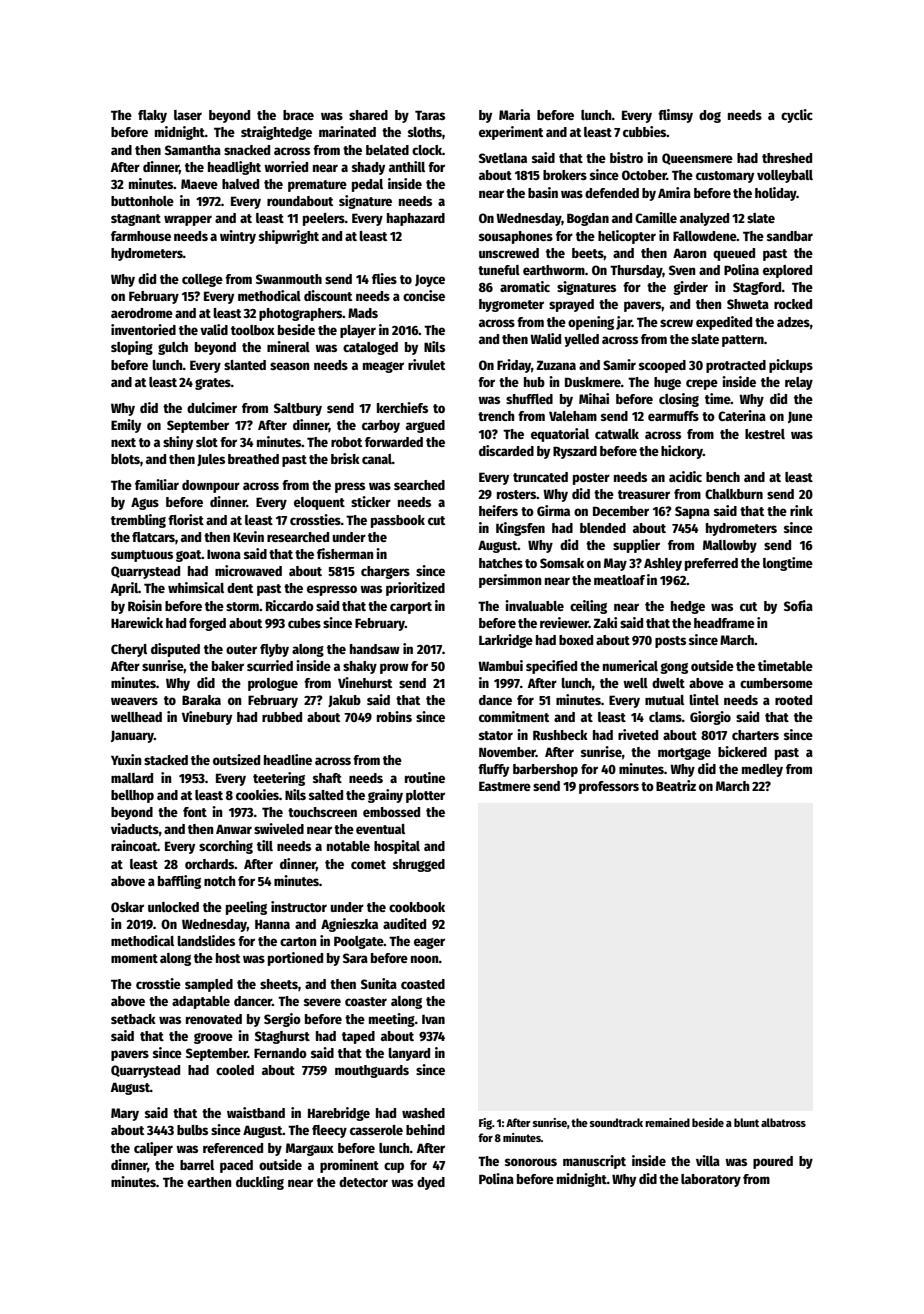  What do you see at coordinates (690, 253) in the image?
I see `Aaron` at bounding box center [690, 253].
